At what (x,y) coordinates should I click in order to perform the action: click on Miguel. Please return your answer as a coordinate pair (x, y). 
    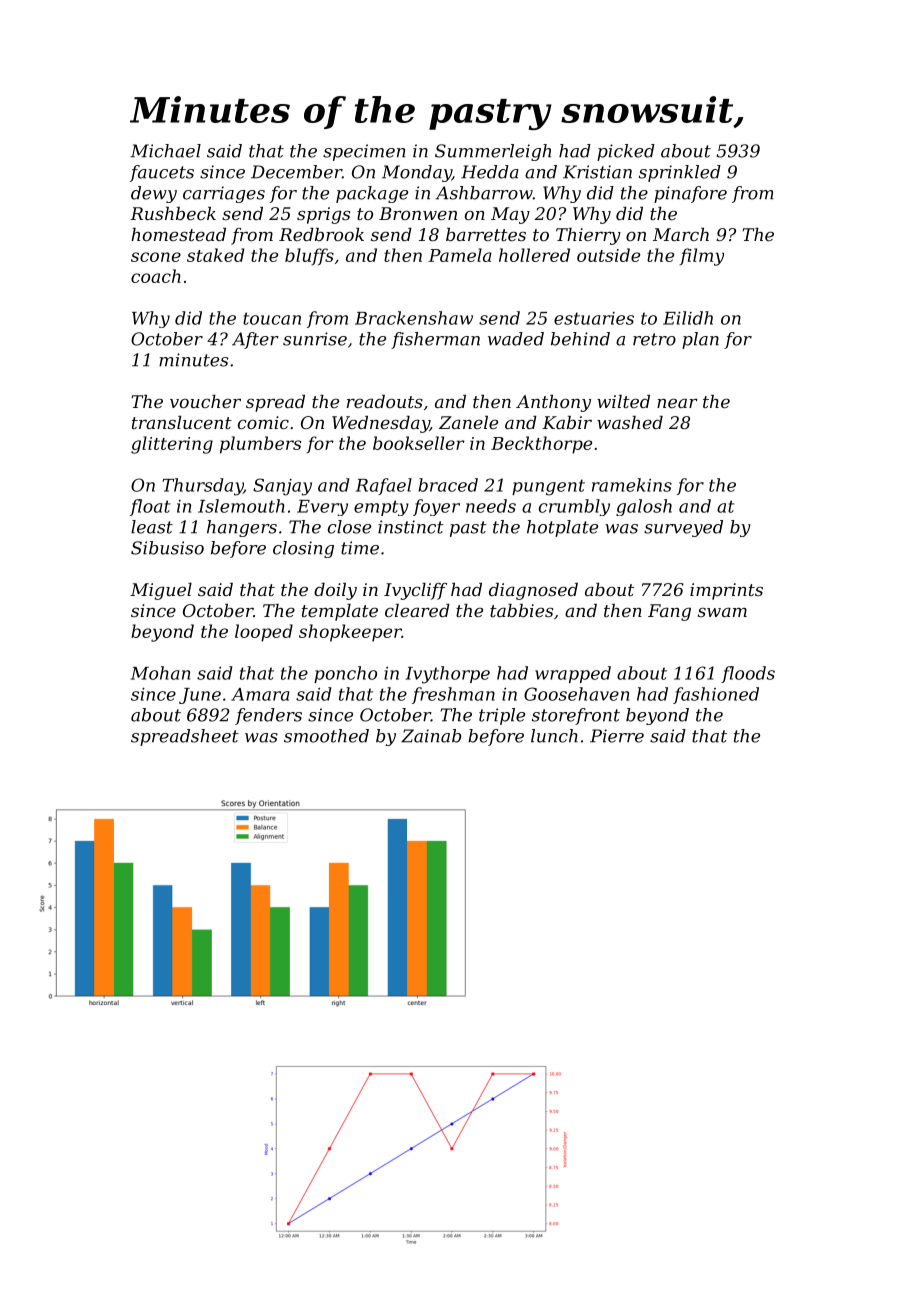
    Looking at the image, I should click on (161, 591).
